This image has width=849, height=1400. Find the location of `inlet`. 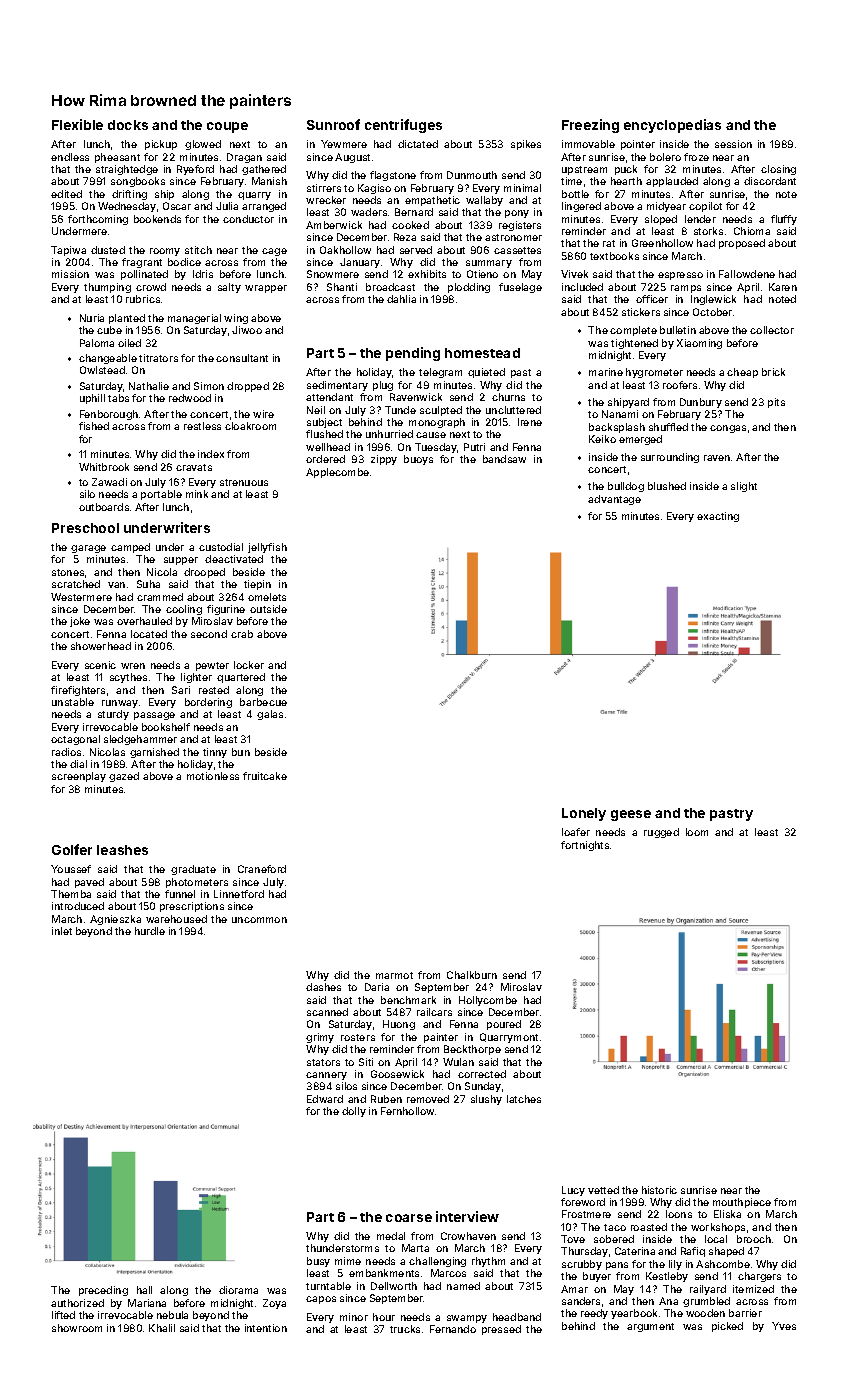

inlet is located at coordinates (62, 931).
